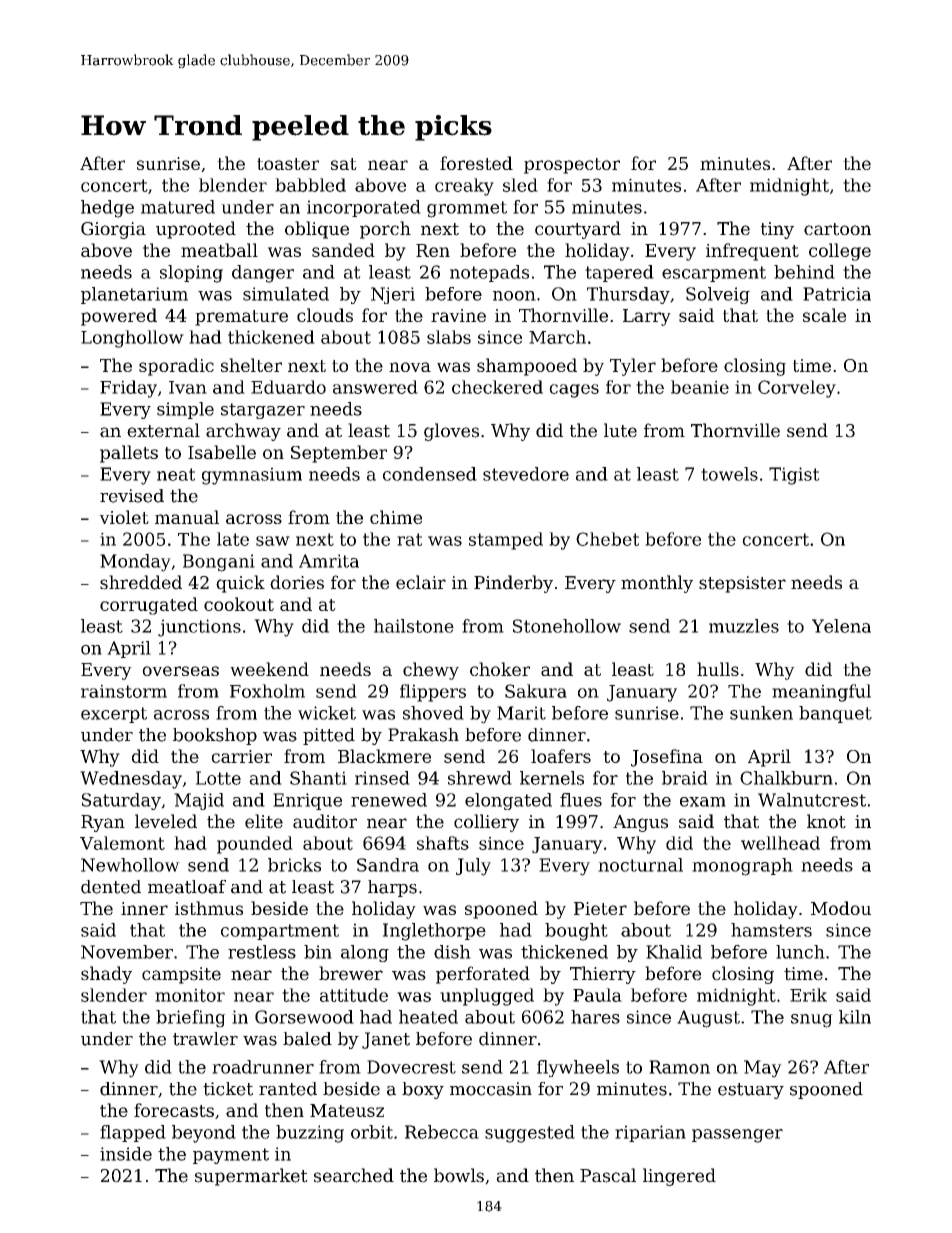 The image size is (952, 1233). What do you see at coordinates (113, 230) in the screenshot?
I see `Giorgia` at bounding box center [113, 230].
